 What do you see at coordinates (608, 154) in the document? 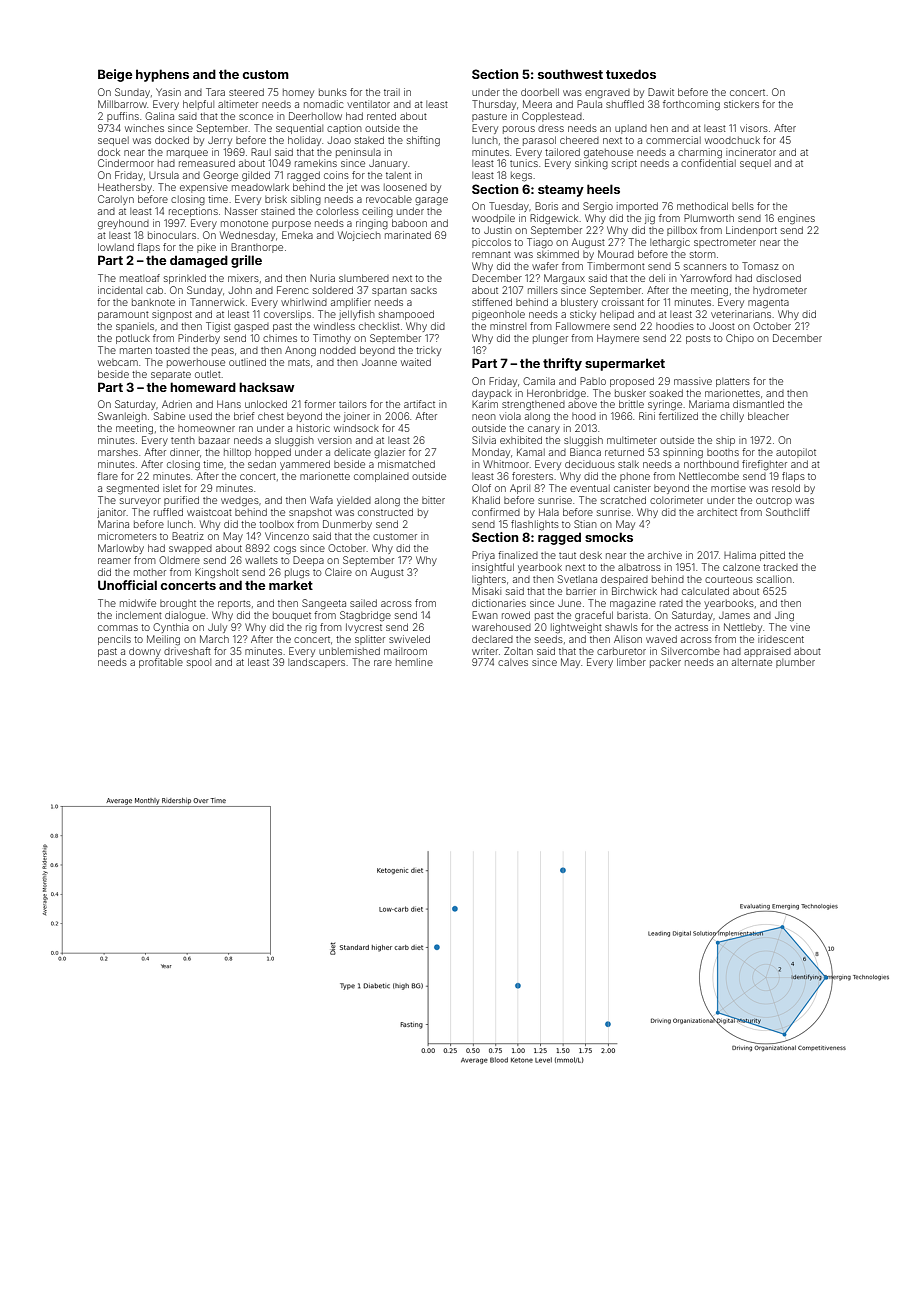
I see `gatehouse` at bounding box center [608, 154].
